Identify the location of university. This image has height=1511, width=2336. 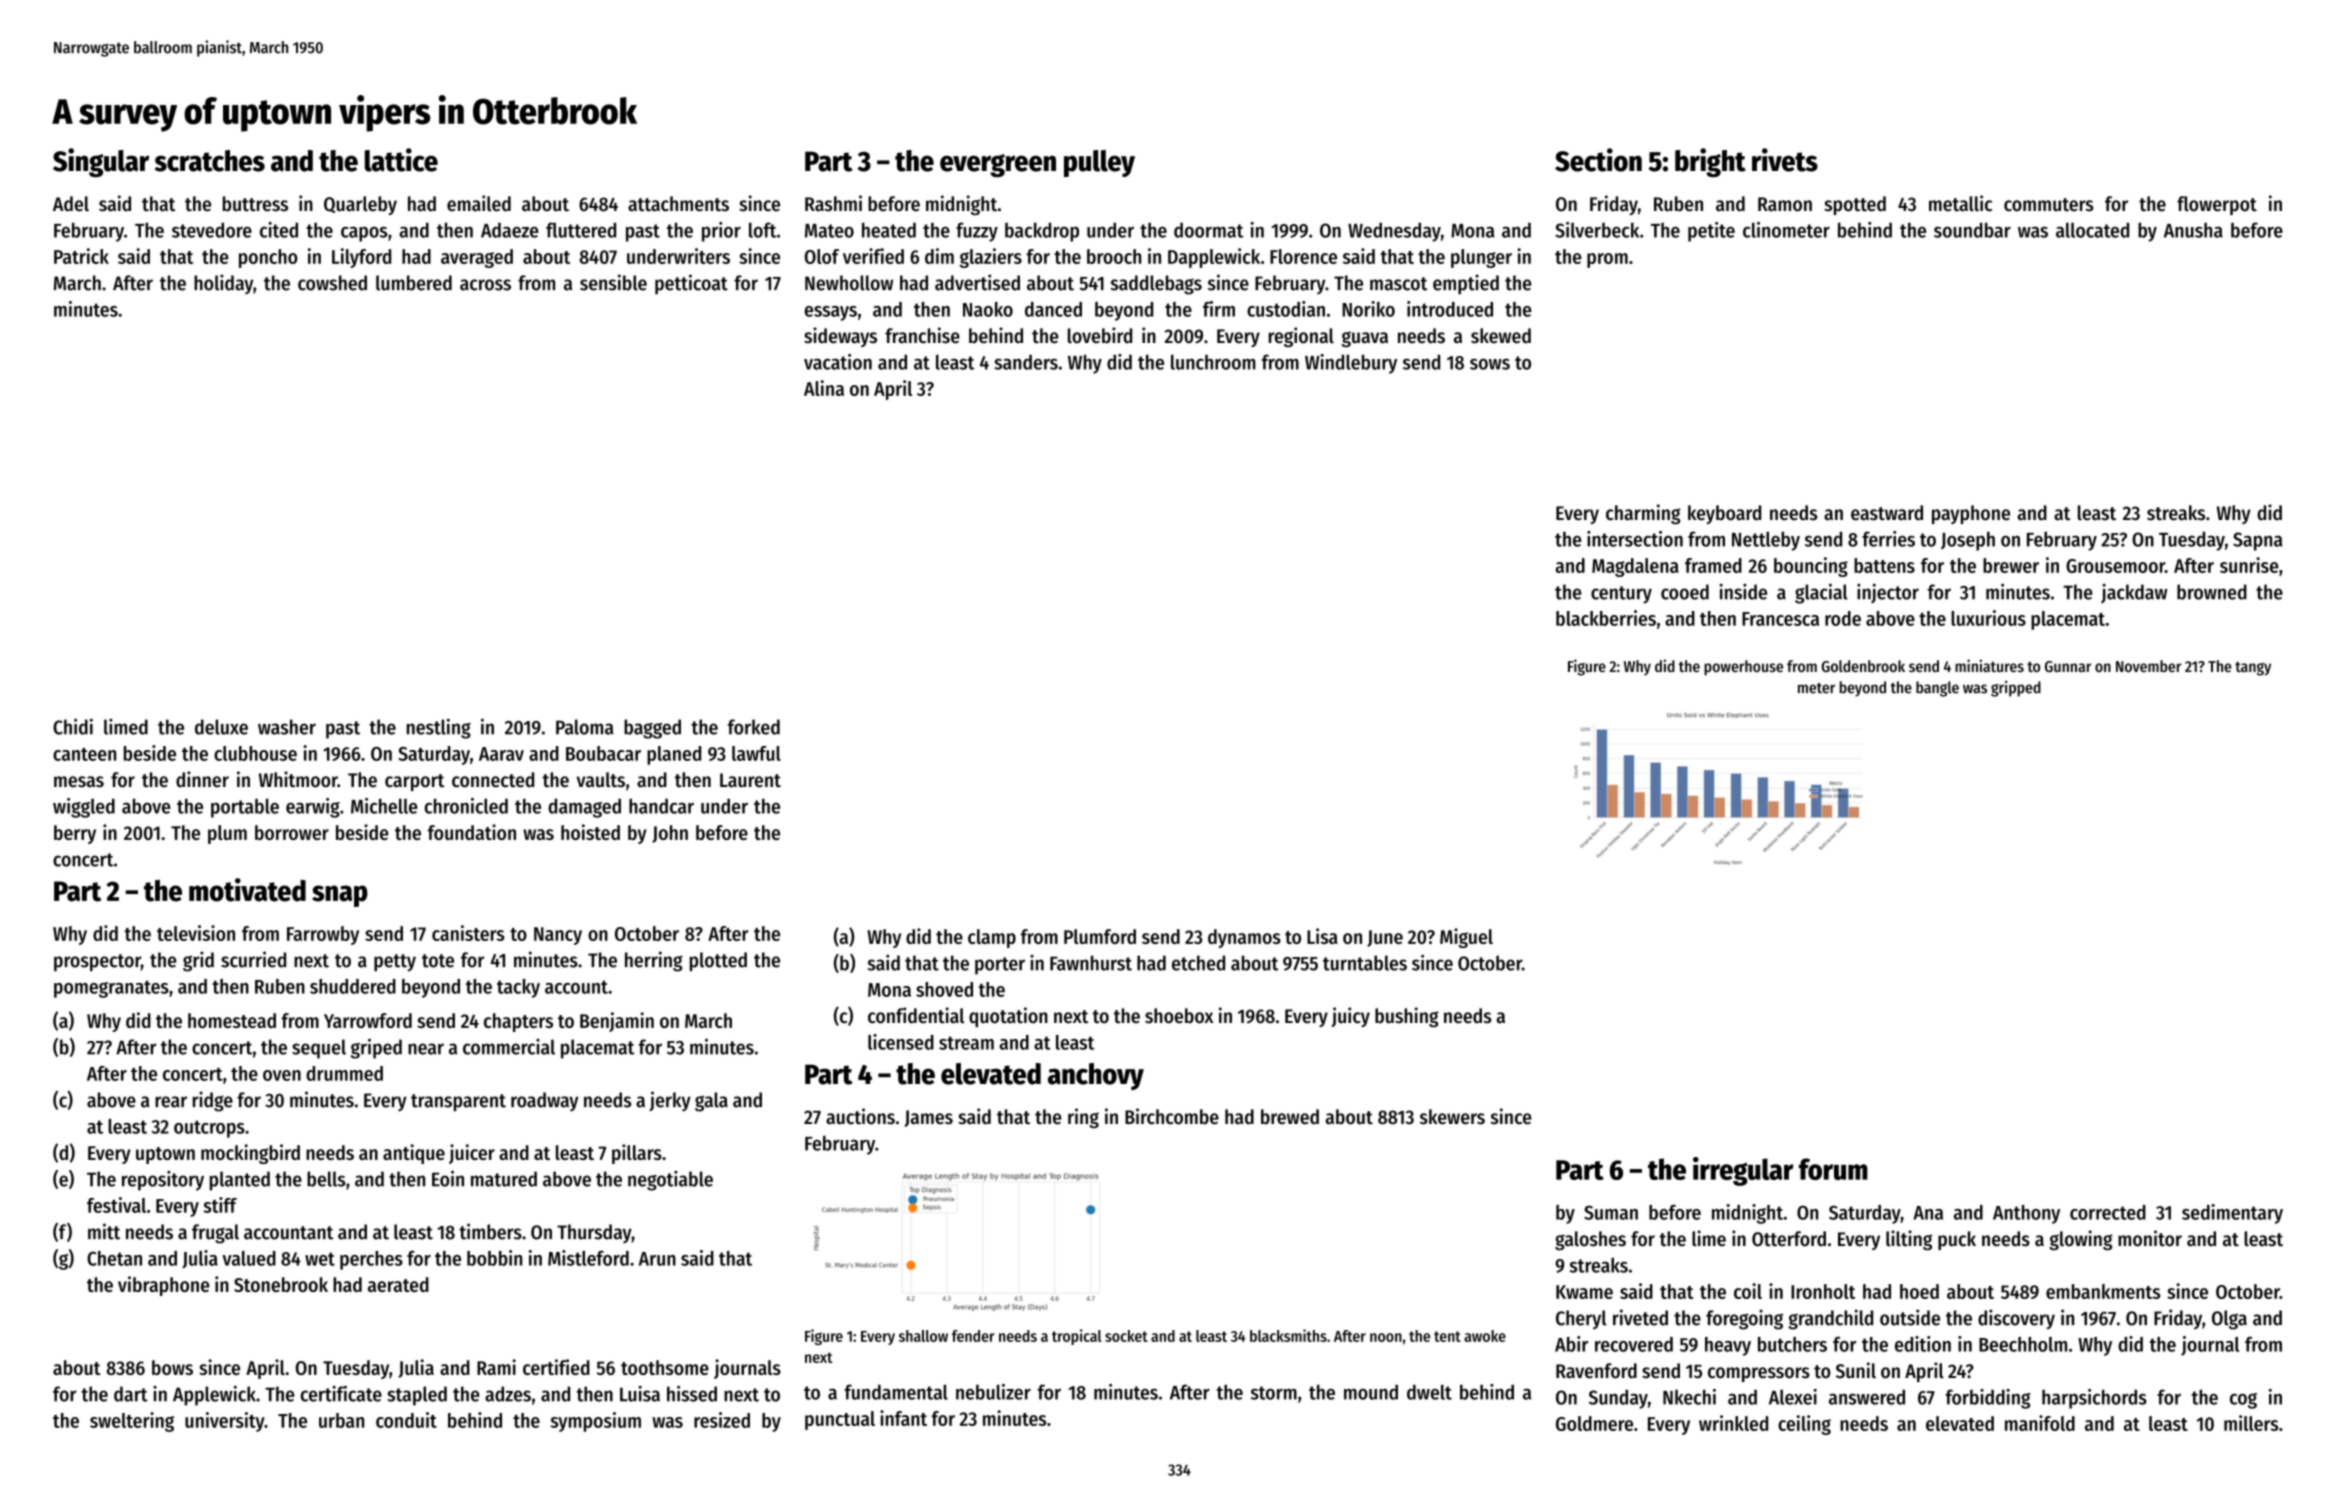
(225, 1422).
